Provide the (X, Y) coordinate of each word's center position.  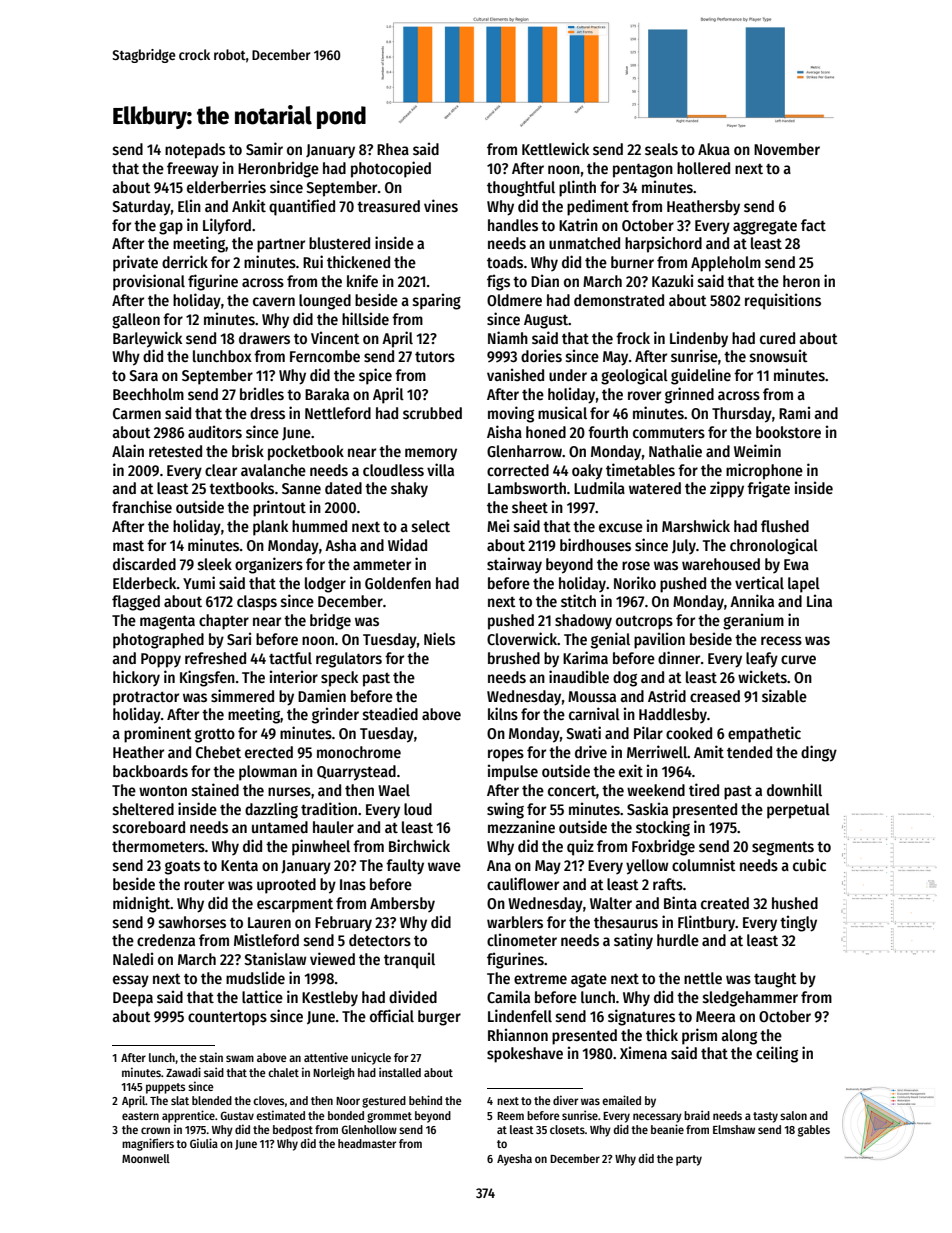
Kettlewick (555, 148)
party (689, 1160)
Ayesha (514, 1160)
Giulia (204, 1143)
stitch (578, 600)
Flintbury (706, 923)
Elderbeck (145, 583)
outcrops (644, 622)
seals (661, 149)
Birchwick (419, 845)
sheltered (143, 809)
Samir (264, 148)
